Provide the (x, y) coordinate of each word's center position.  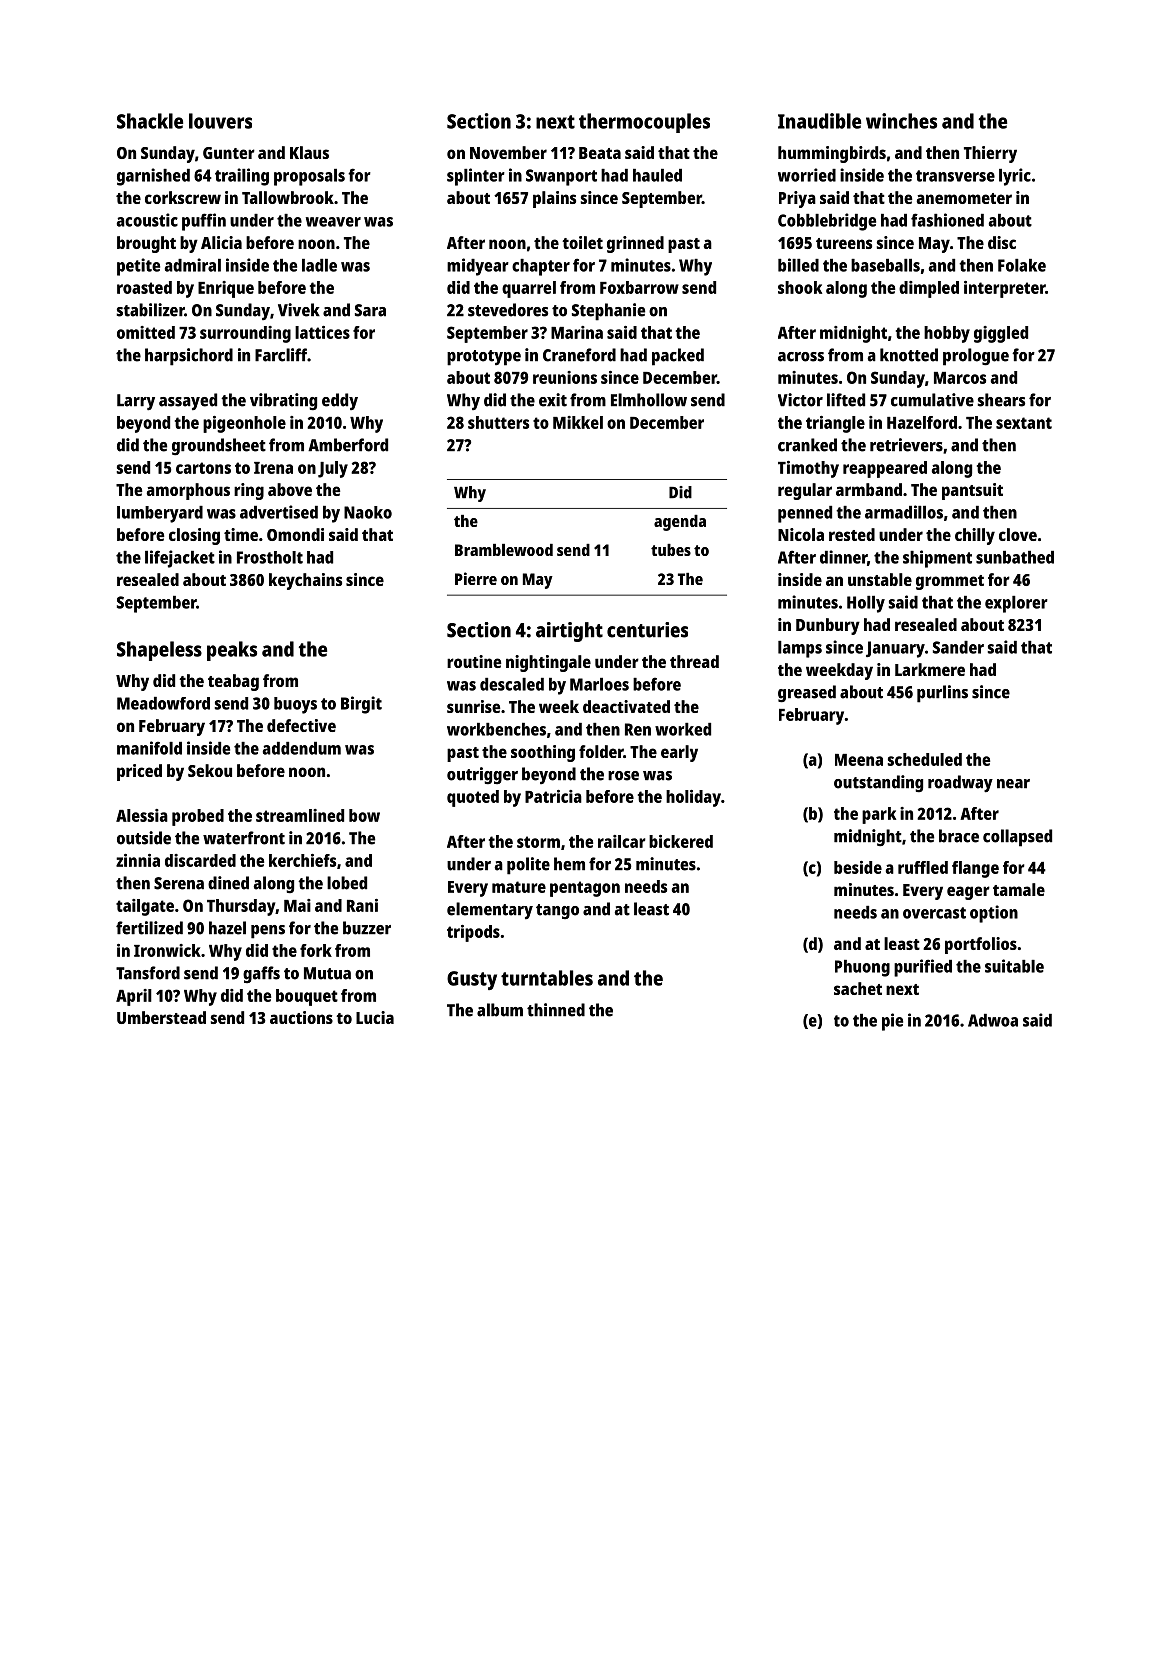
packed (678, 357)
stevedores (508, 310)
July (333, 469)
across (801, 357)
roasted (144, 287)
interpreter (1005, 289)
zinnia (138, 860)
